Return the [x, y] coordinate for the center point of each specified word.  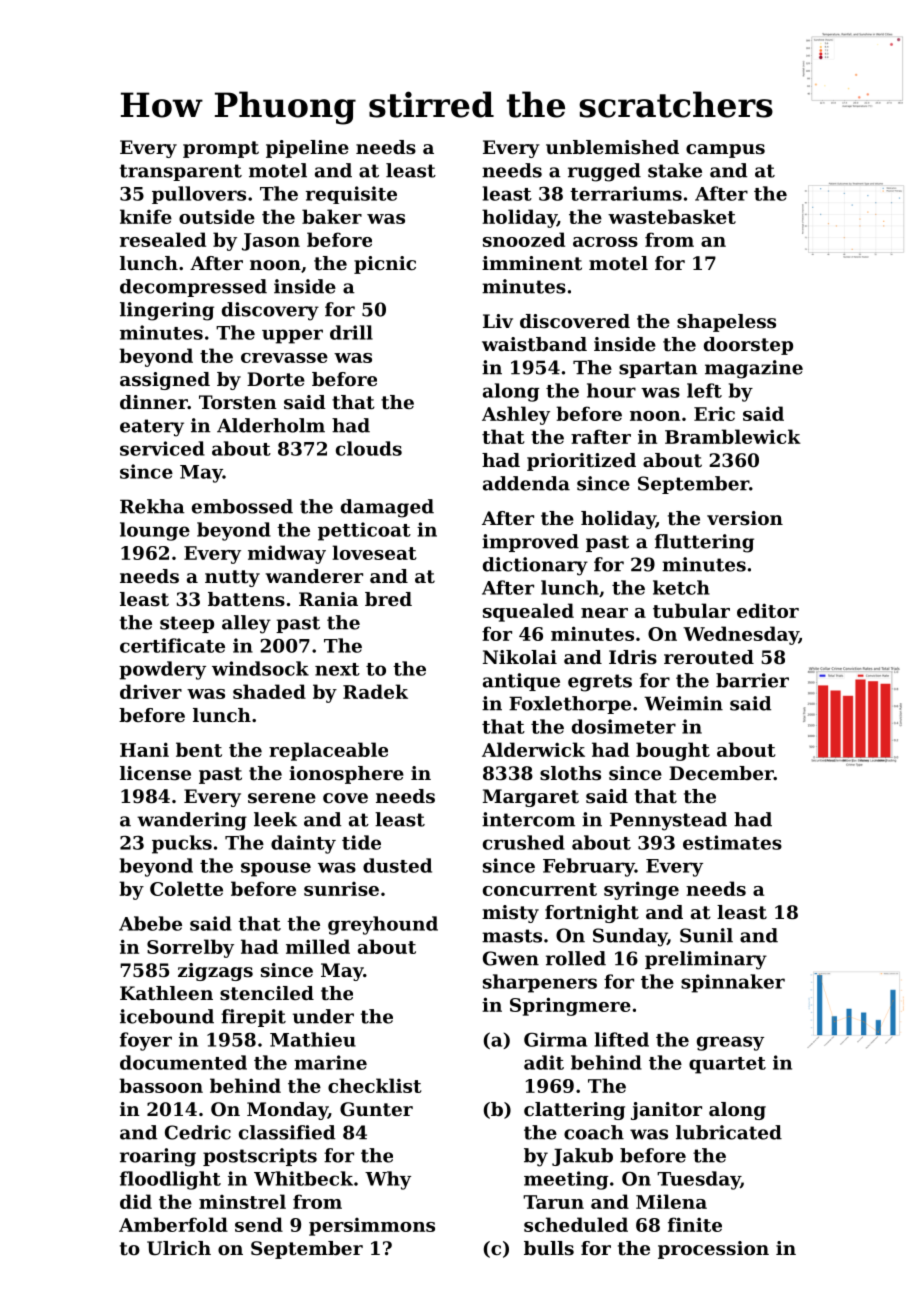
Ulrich [179, 1248]
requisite [351, 195]
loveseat [374, 552]
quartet [727, 1065]
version [745, 518]
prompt [221, 149]
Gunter [376, 1109]
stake [675, 170]
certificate [172, 645]
